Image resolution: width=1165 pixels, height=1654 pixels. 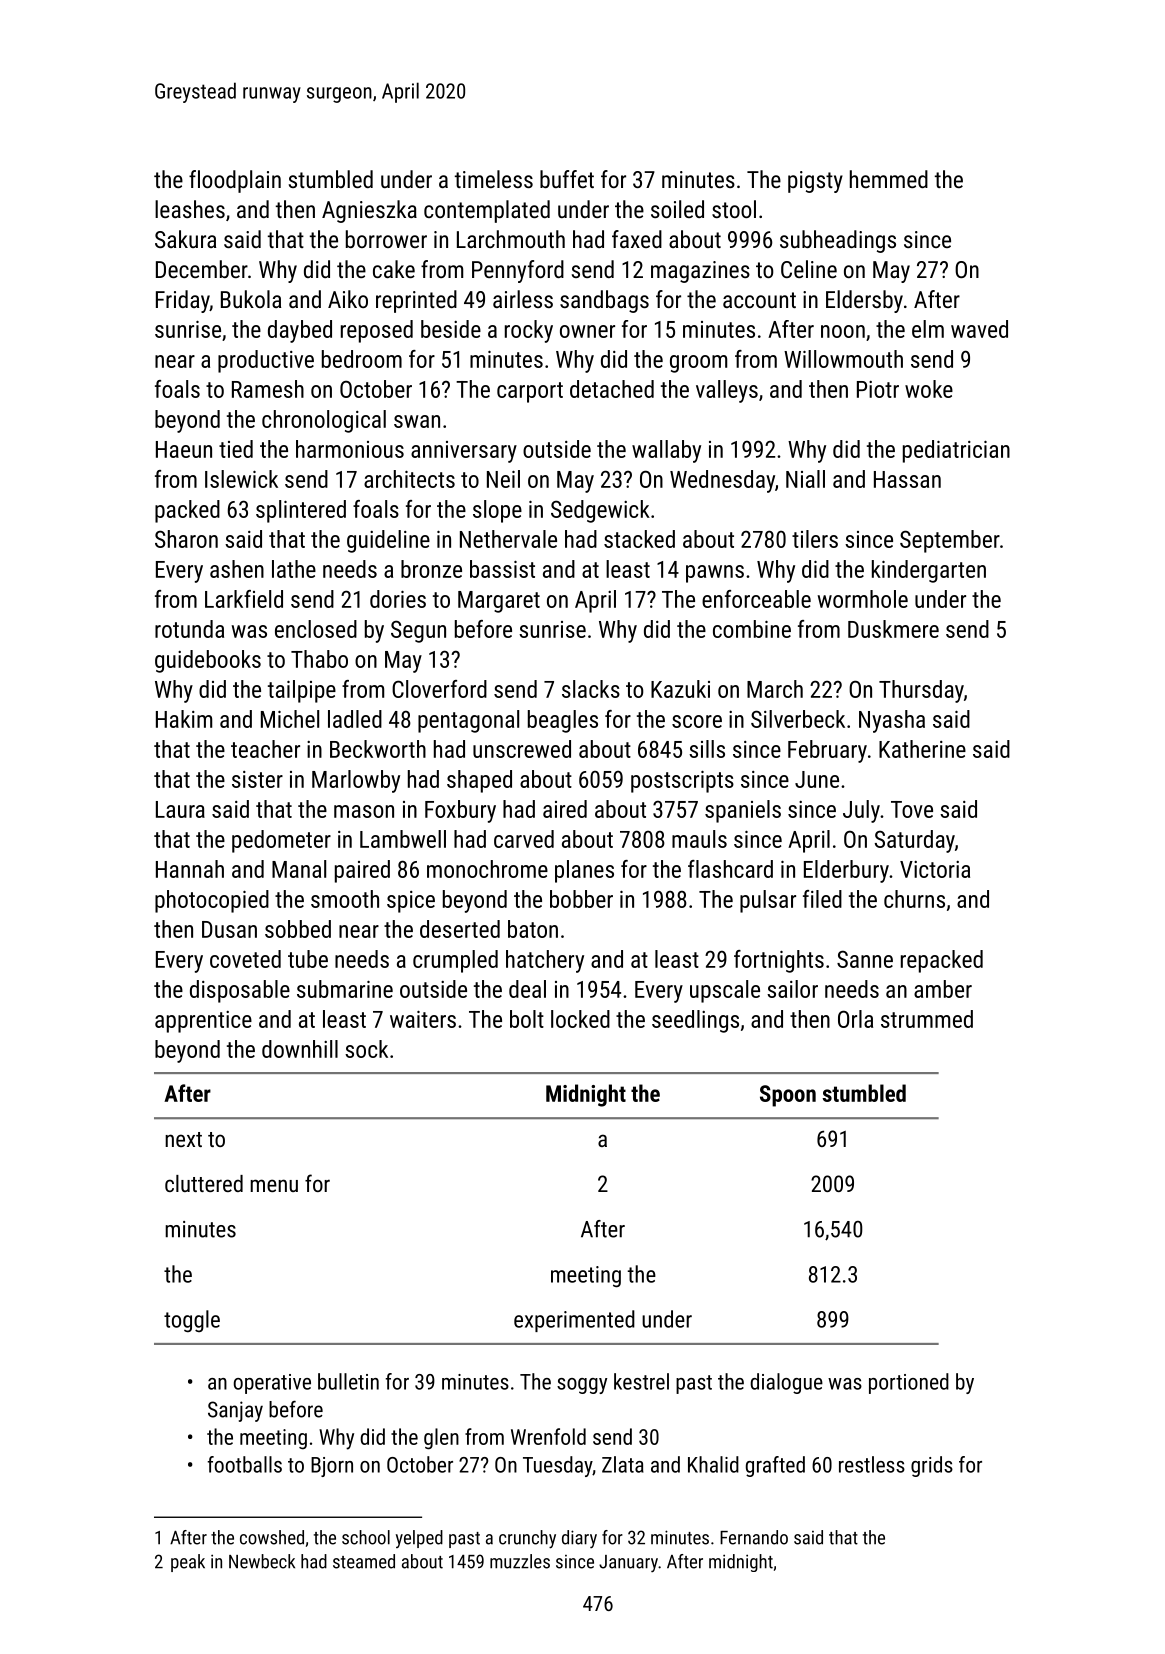 What do you see at coordinates (922, 749) in the screenshot?
I see `Katherine` at bounding box center [922, 749].
